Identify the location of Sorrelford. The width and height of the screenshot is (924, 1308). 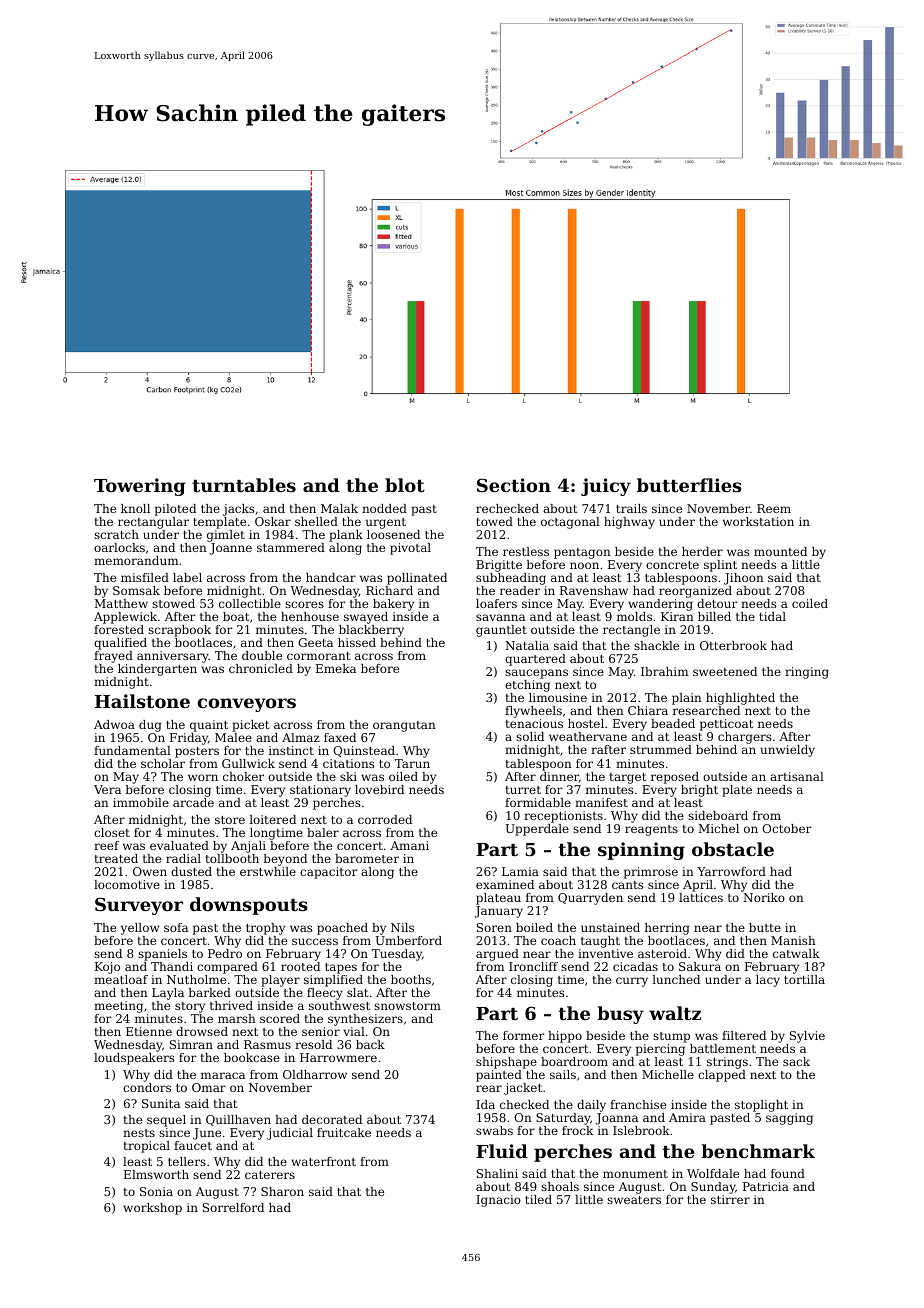
(233, 1207).
